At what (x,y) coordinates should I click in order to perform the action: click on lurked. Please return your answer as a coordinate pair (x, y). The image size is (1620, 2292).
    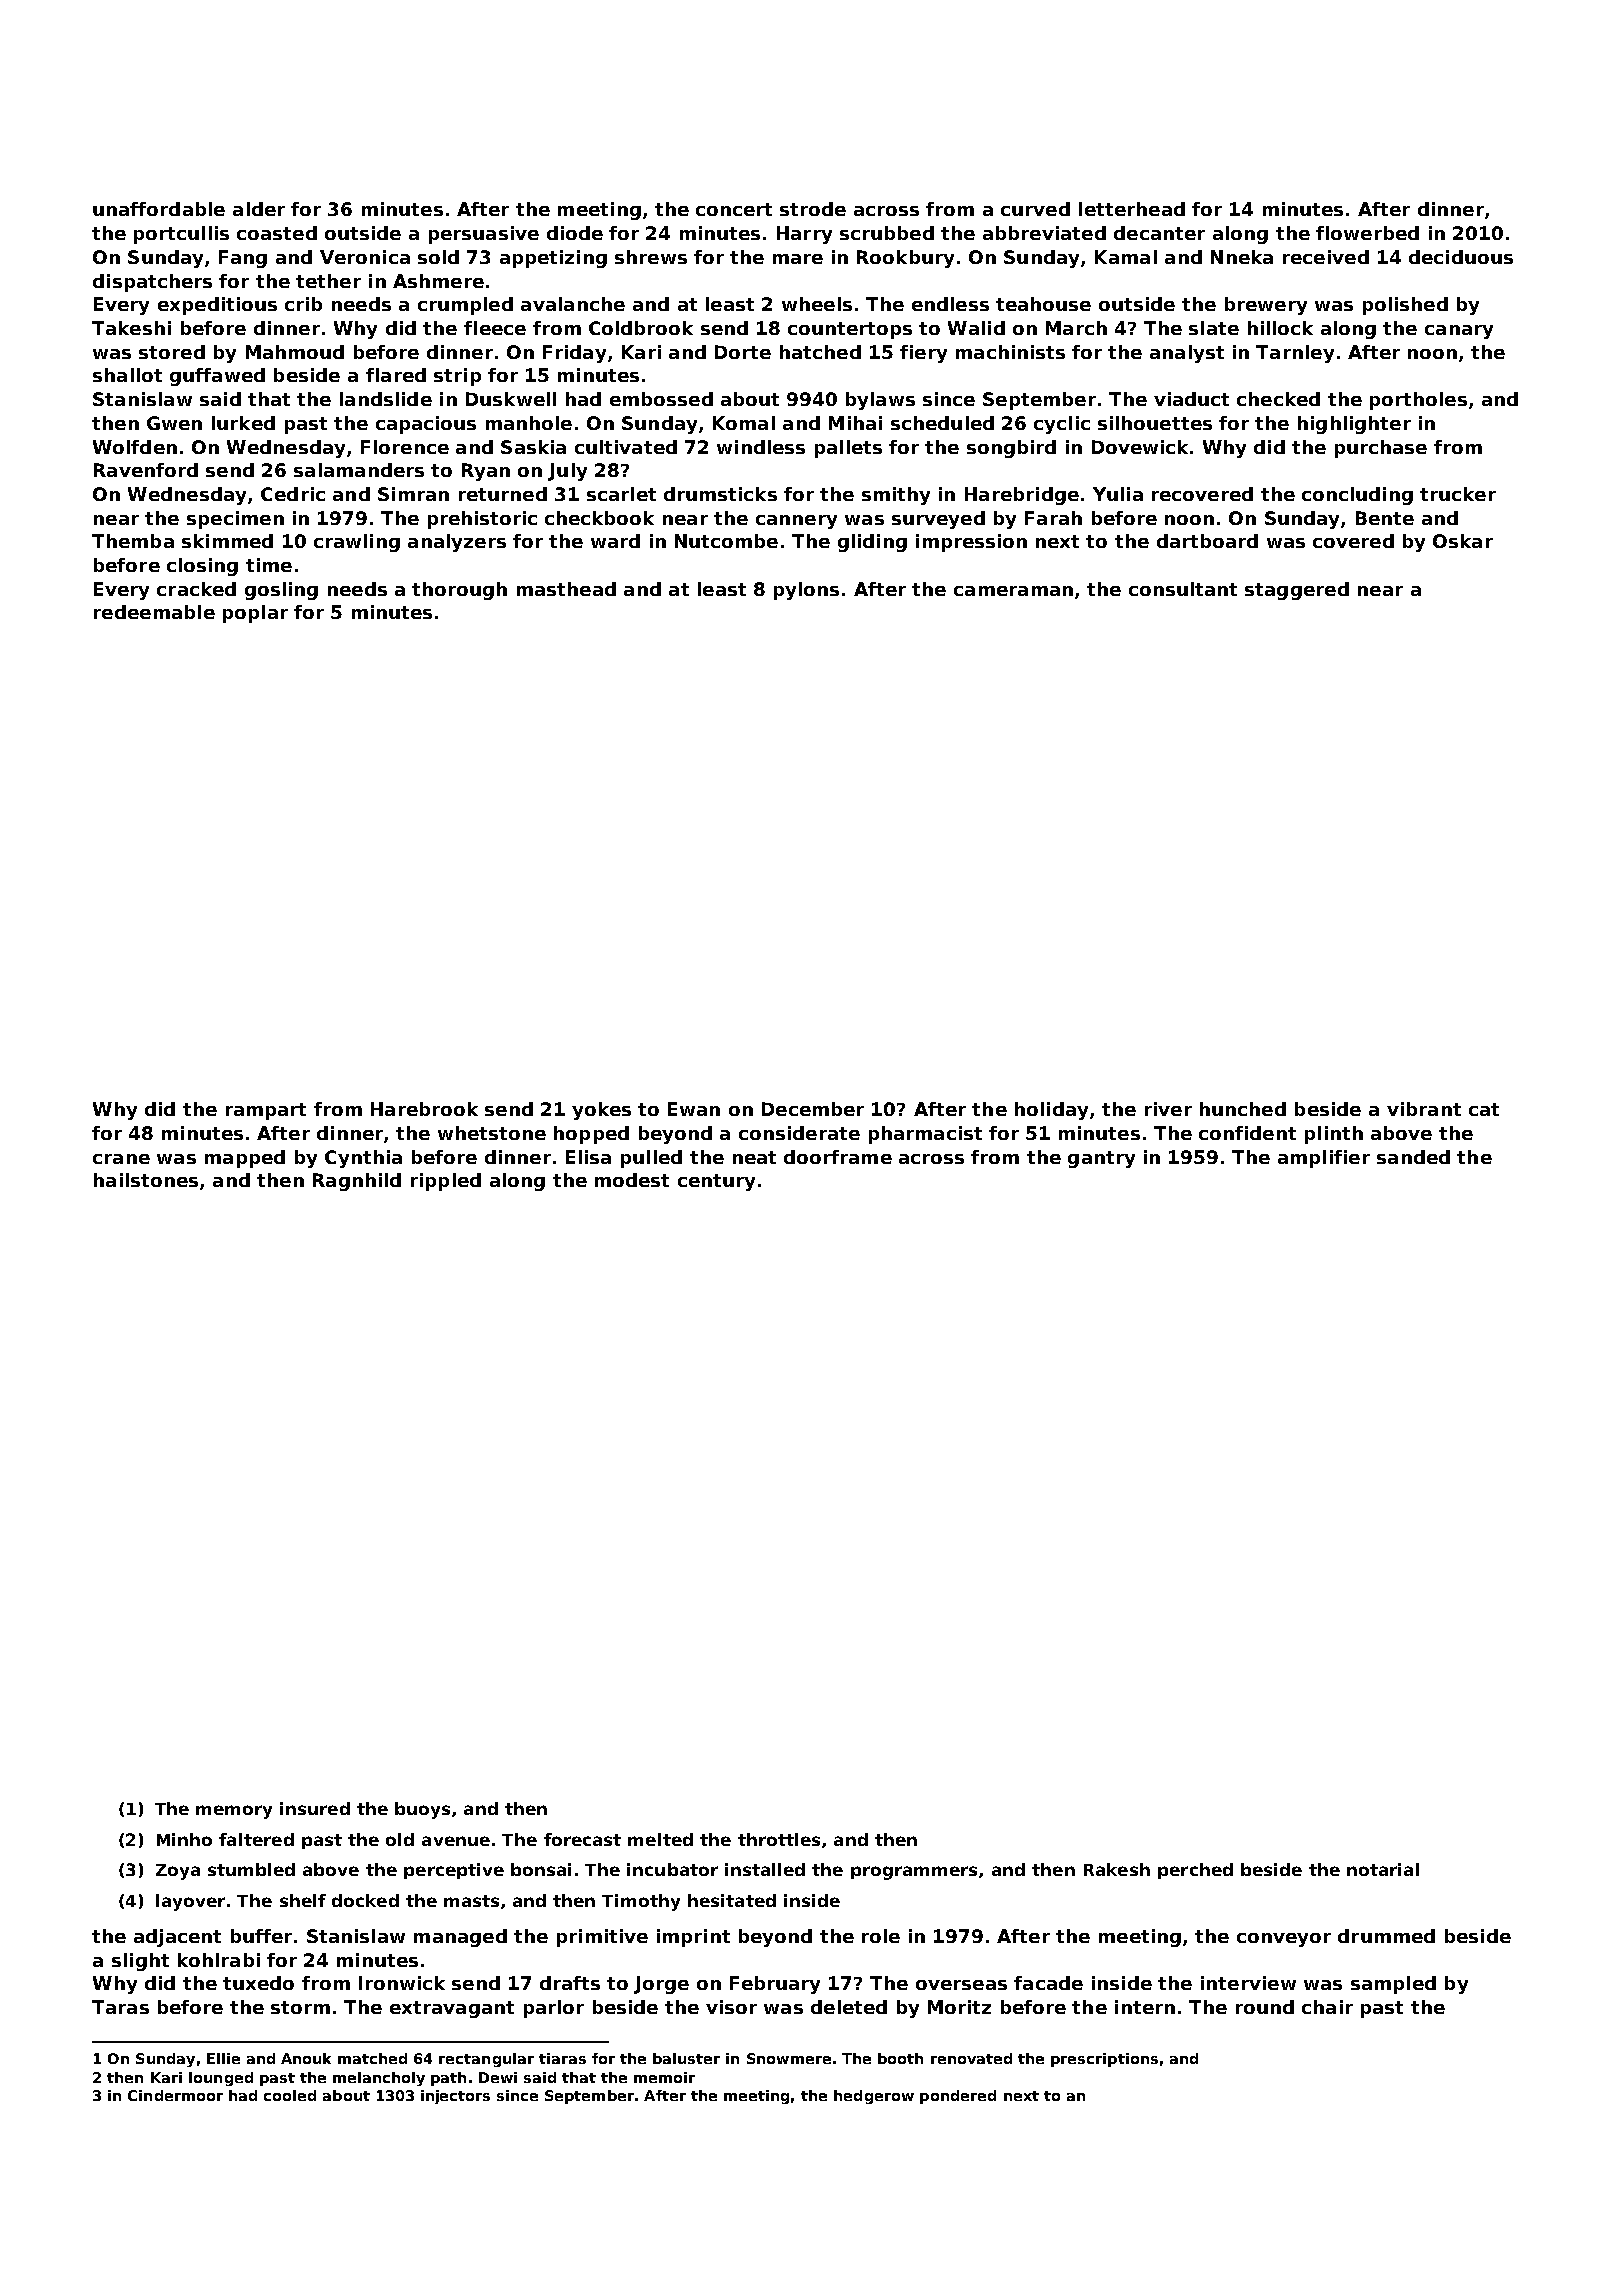
    Looking at the image, I should click on (243, 423).
